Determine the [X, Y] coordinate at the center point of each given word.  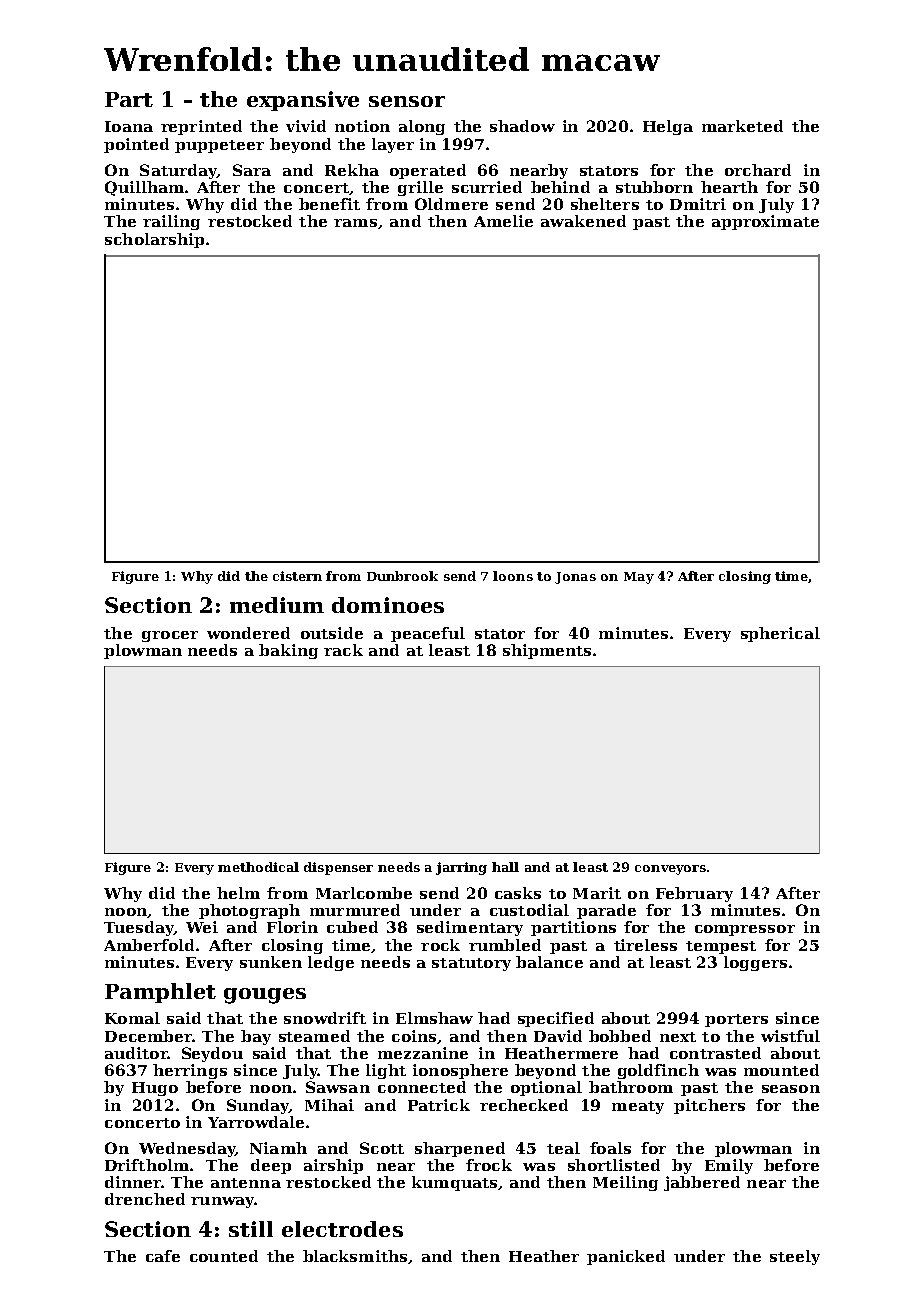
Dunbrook [402, 576]
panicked [626, 1257]
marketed [742, 126]
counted [224, 1256]
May [639, 578]
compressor [745, 930]
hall [505, 867]
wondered [248, 633]
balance [549, 962]
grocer [170, 636]
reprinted [201, 127]
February [694, 894]
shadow [522, 126]
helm [238, 893]
